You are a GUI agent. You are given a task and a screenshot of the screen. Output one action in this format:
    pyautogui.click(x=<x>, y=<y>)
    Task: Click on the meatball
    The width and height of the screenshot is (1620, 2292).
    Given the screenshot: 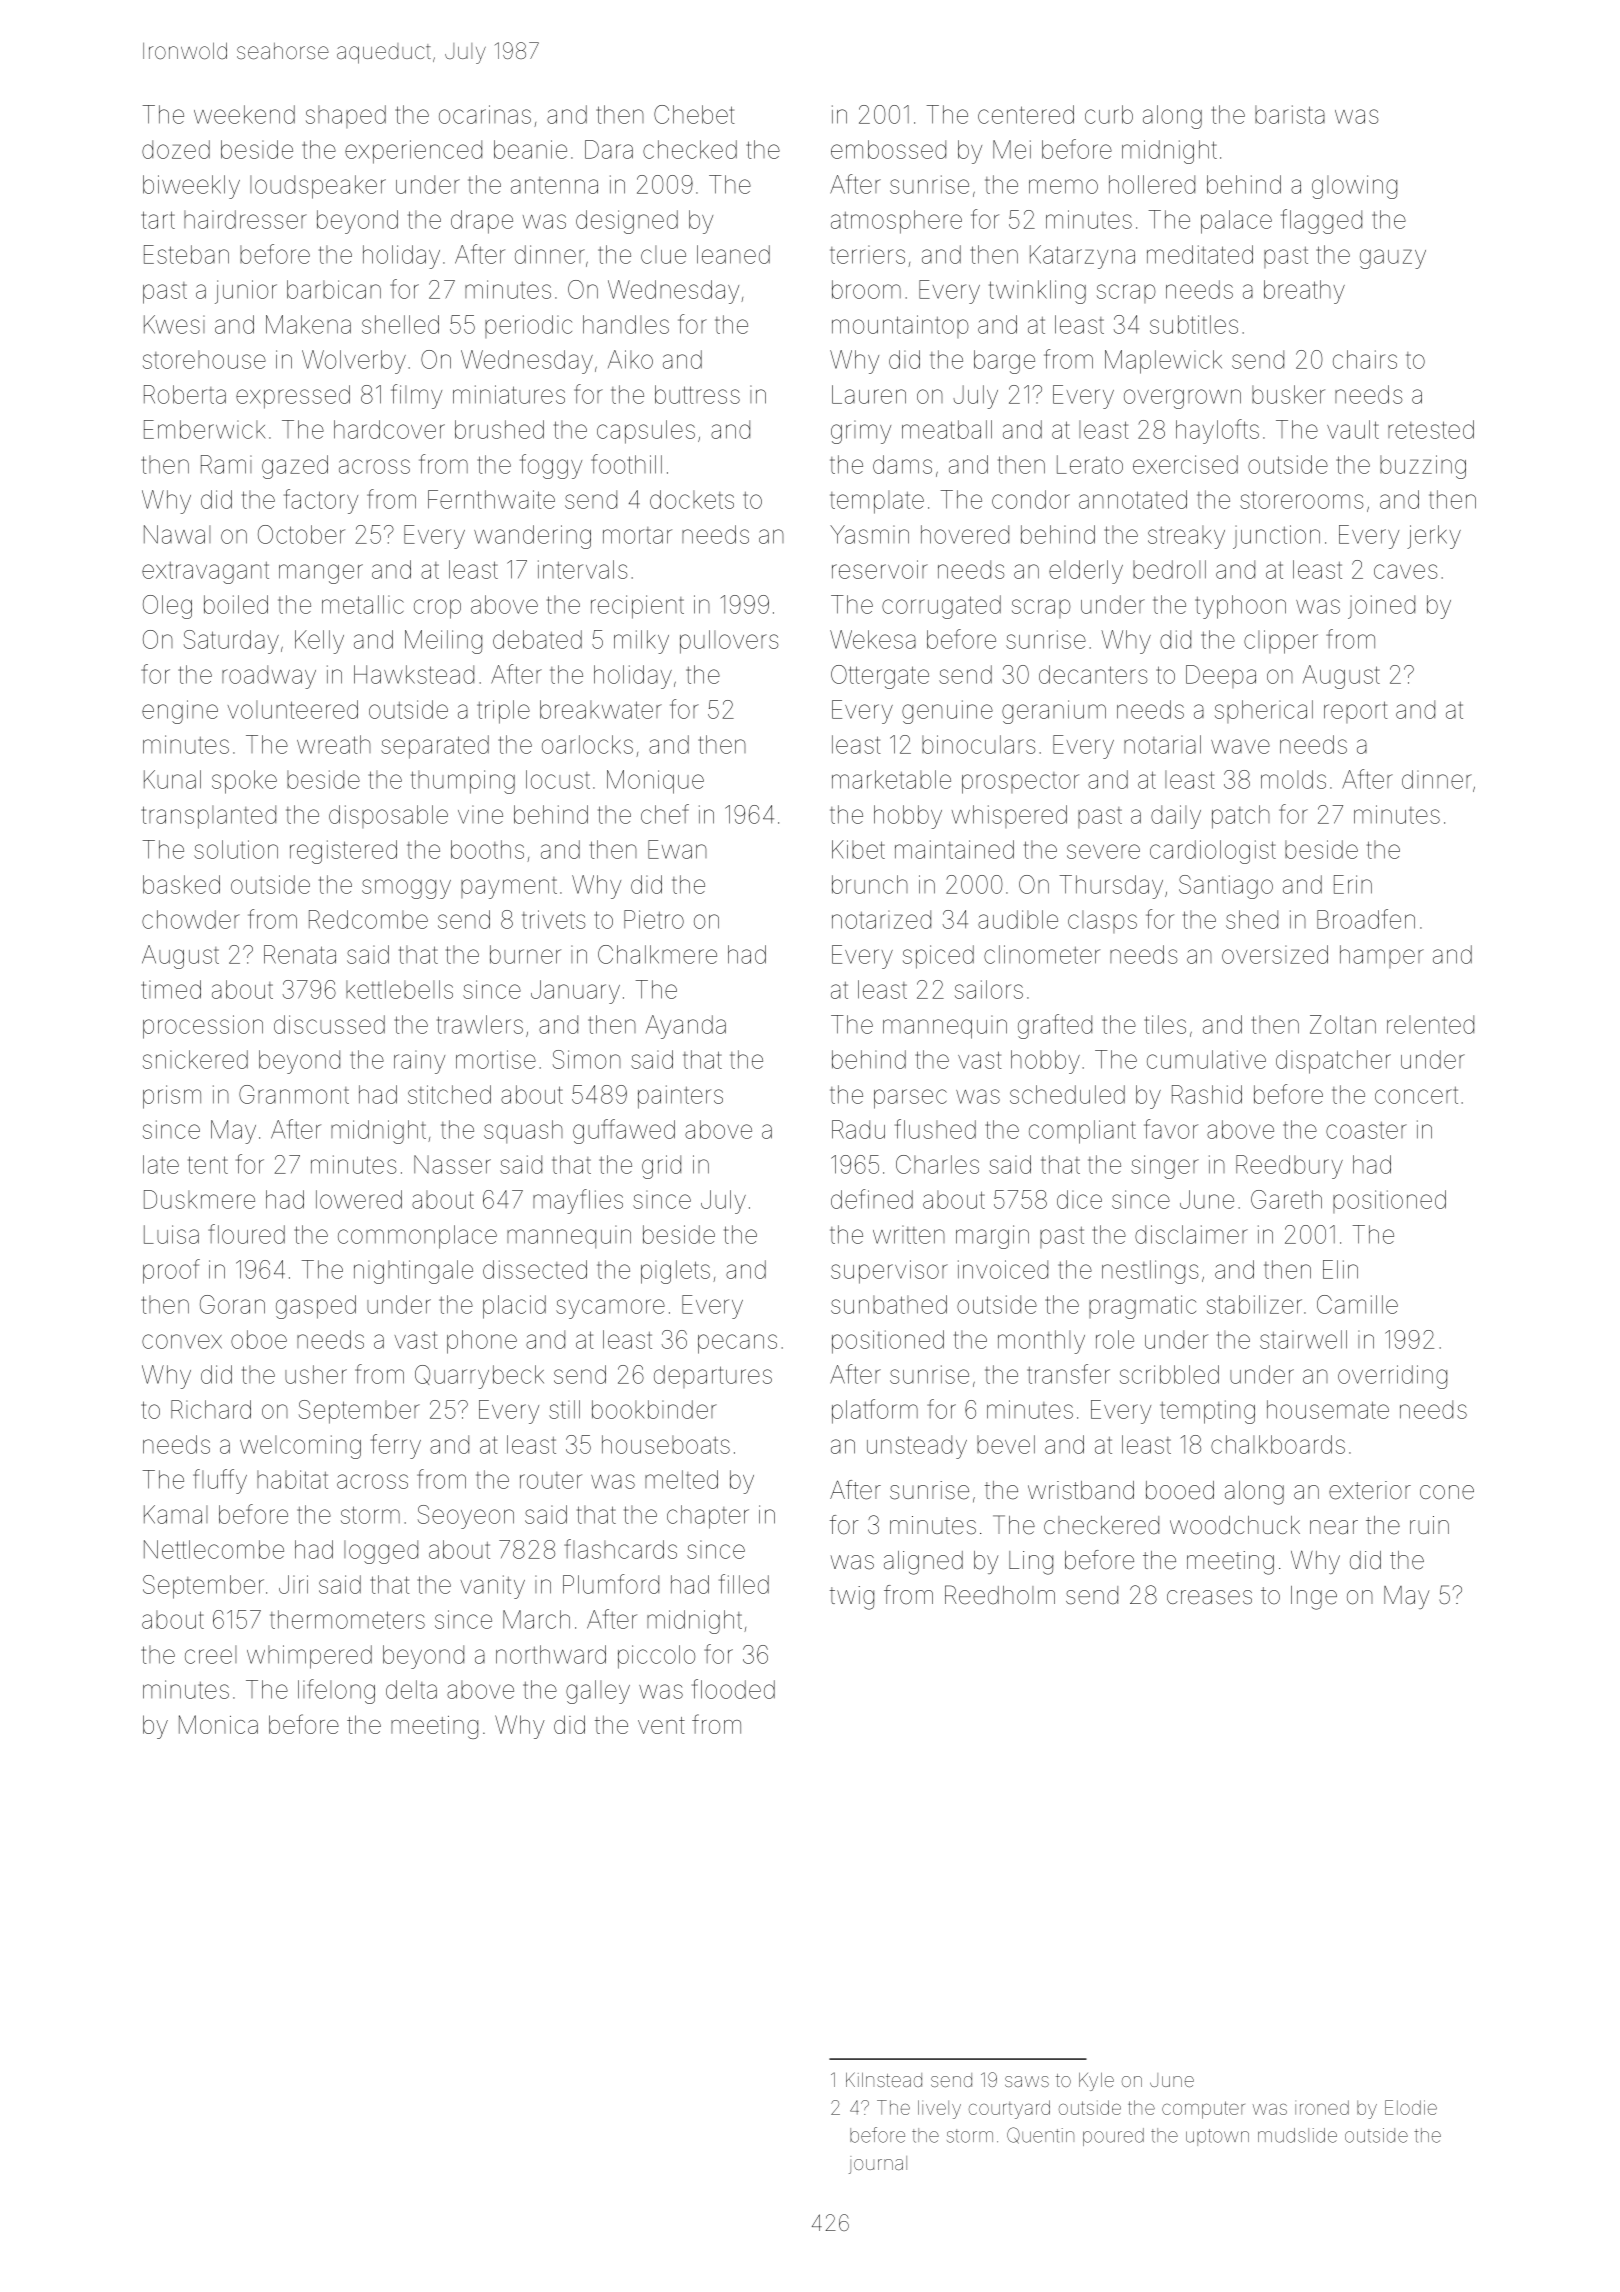 What is the action you would take?
    pyautogui.click(x=947, y=429)
